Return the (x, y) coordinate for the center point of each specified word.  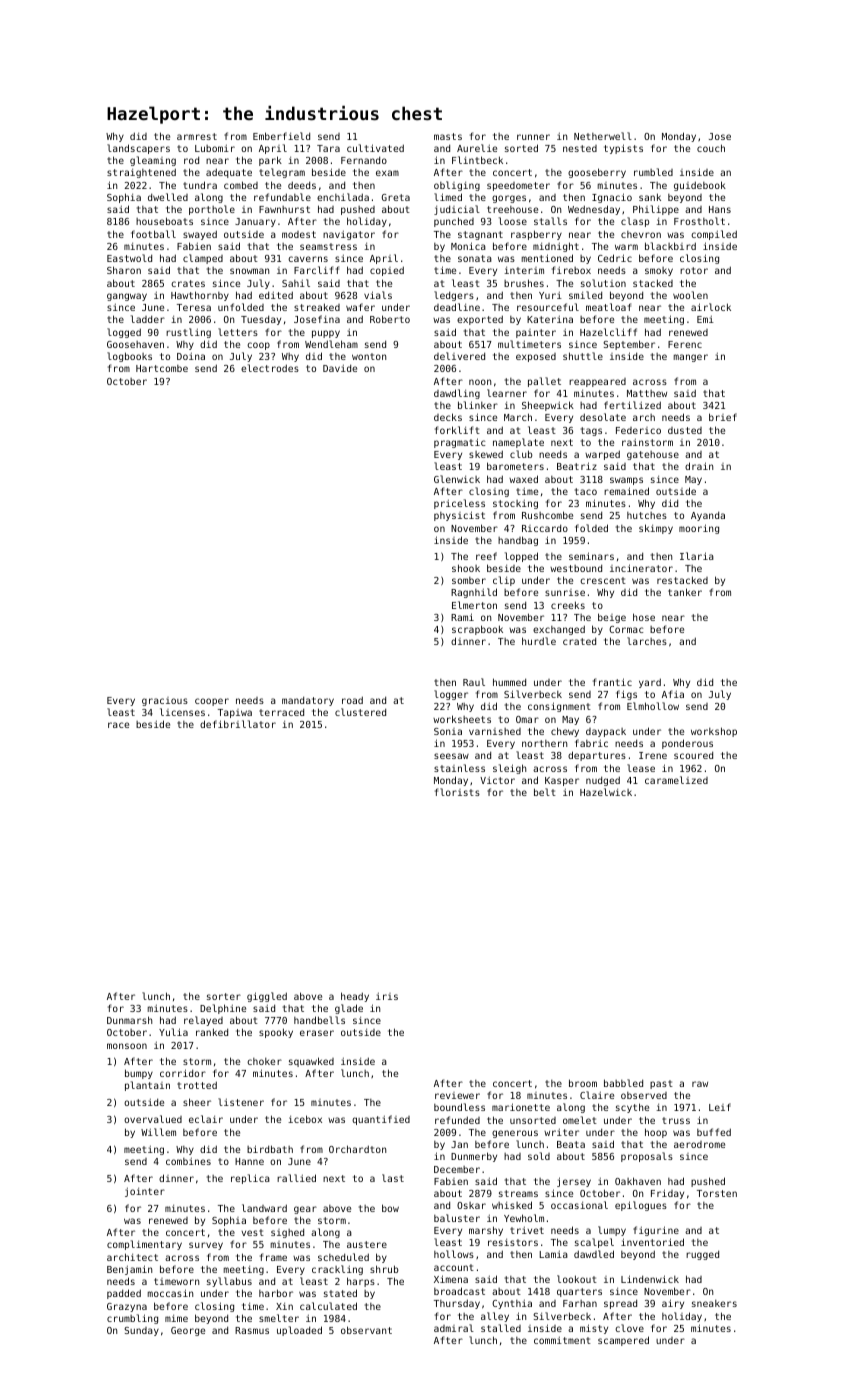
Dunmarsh (129, 1020)
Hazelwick (606, 792)
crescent (603, 580)
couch (711, 148)
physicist (459, 516)
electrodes (270, 368)
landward (264, 1208)
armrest (197, 136)
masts (448, 136)
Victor (497, 780)
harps (361, 1282)
